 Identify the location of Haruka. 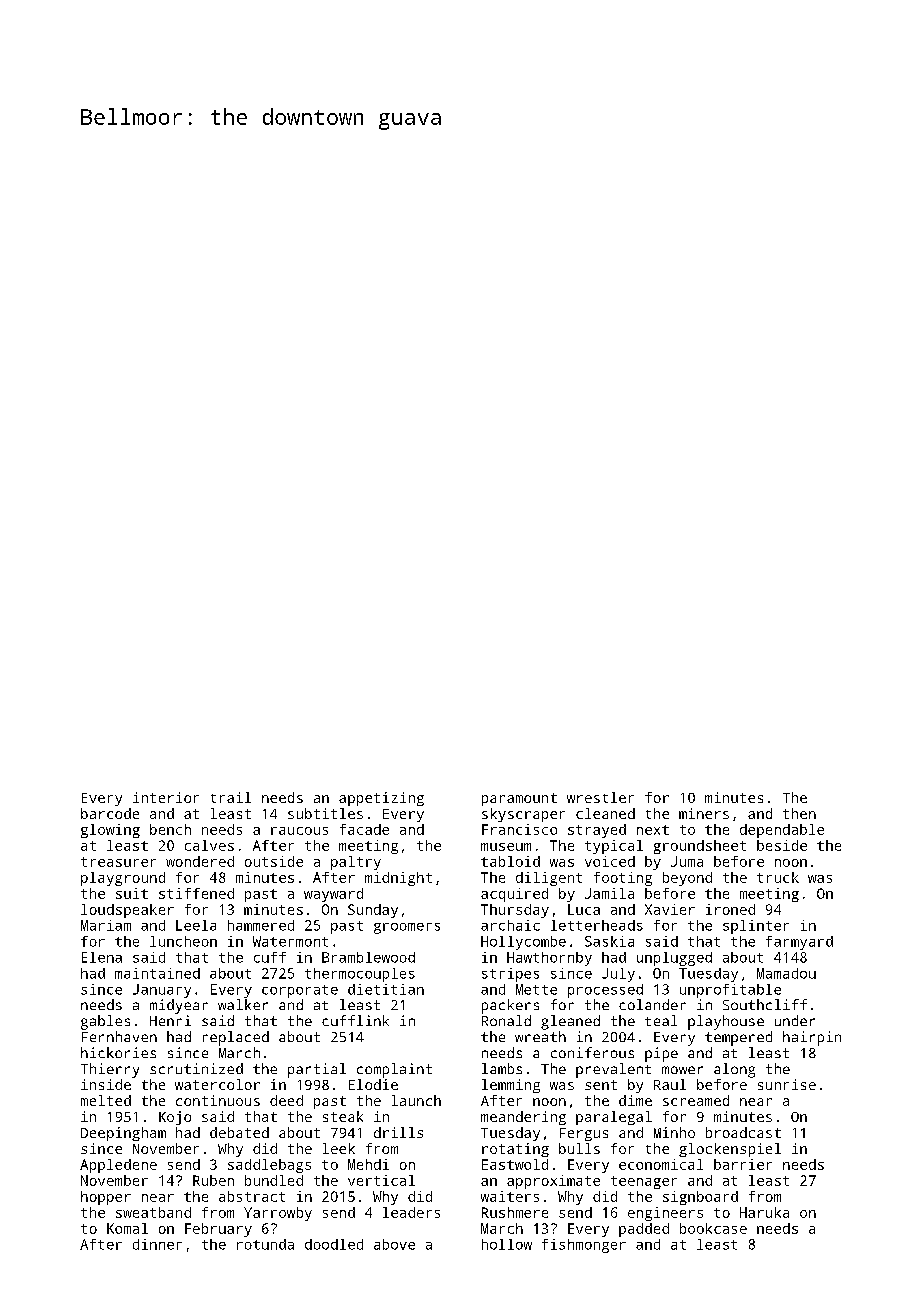
(764, 1212).
